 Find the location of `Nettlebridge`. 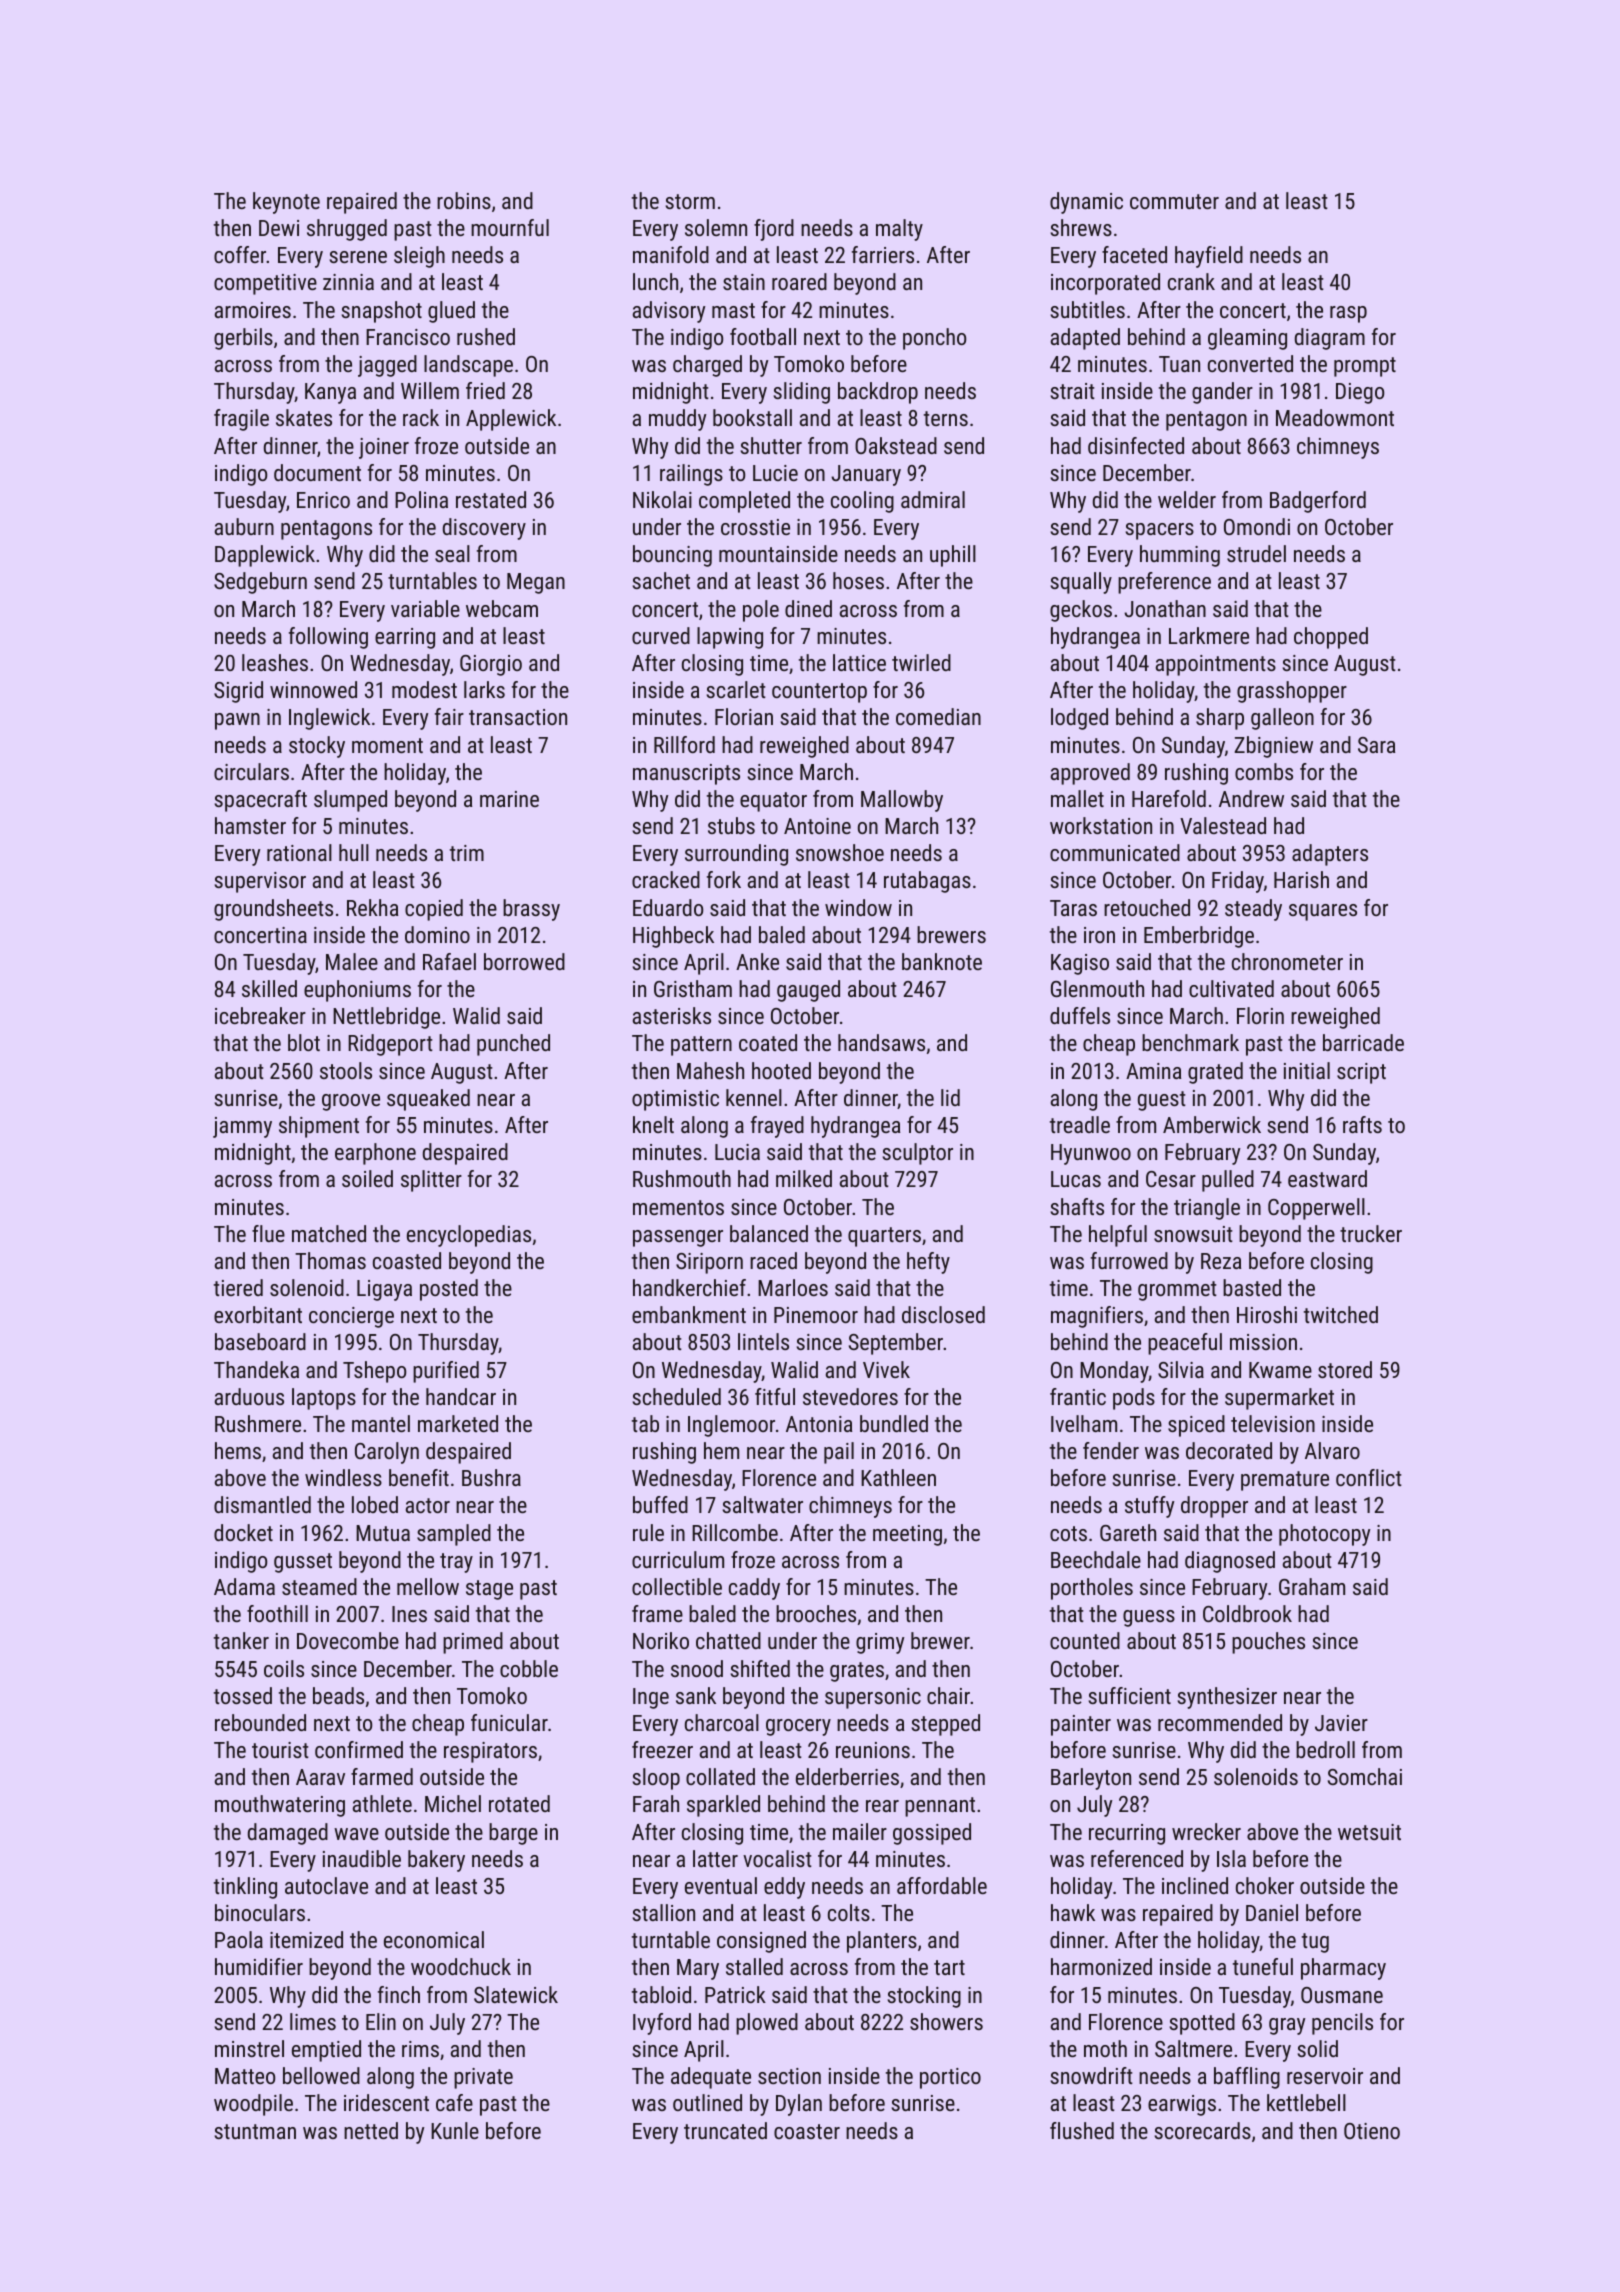

Nettlebridge is located at coordinates (386, 1018).
